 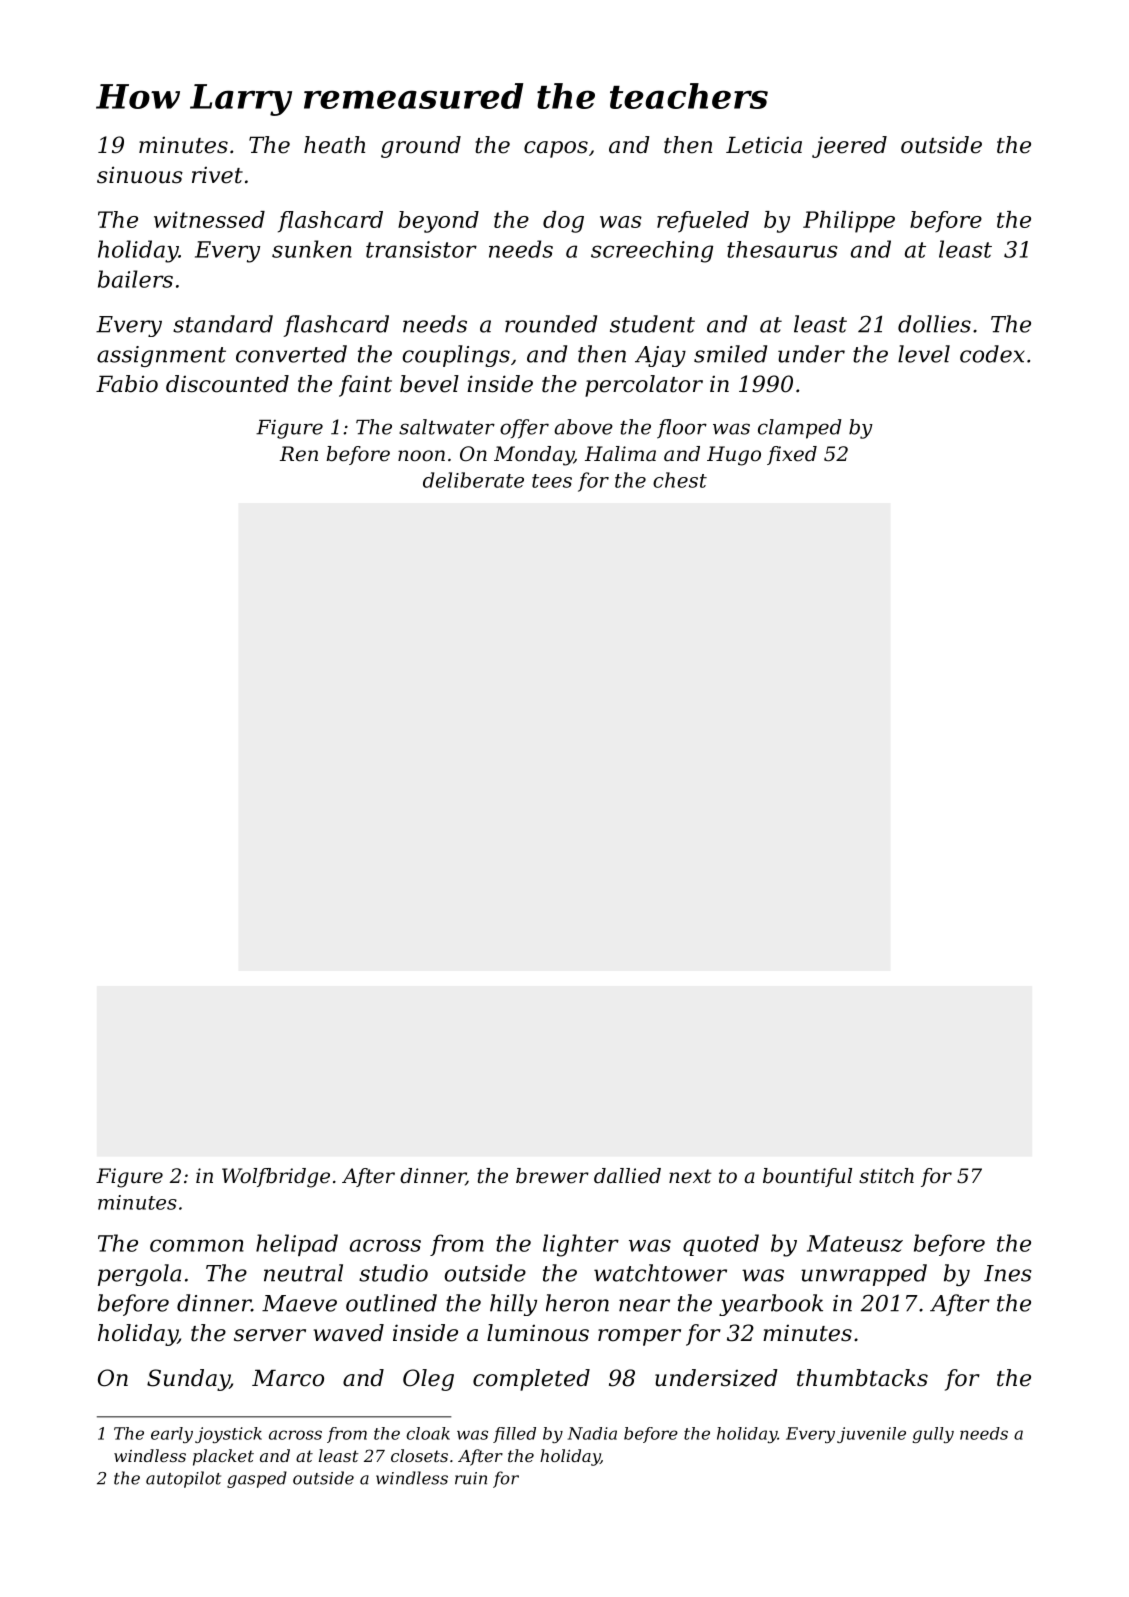 I want to click on rivet, so click(x=217, y=175).
